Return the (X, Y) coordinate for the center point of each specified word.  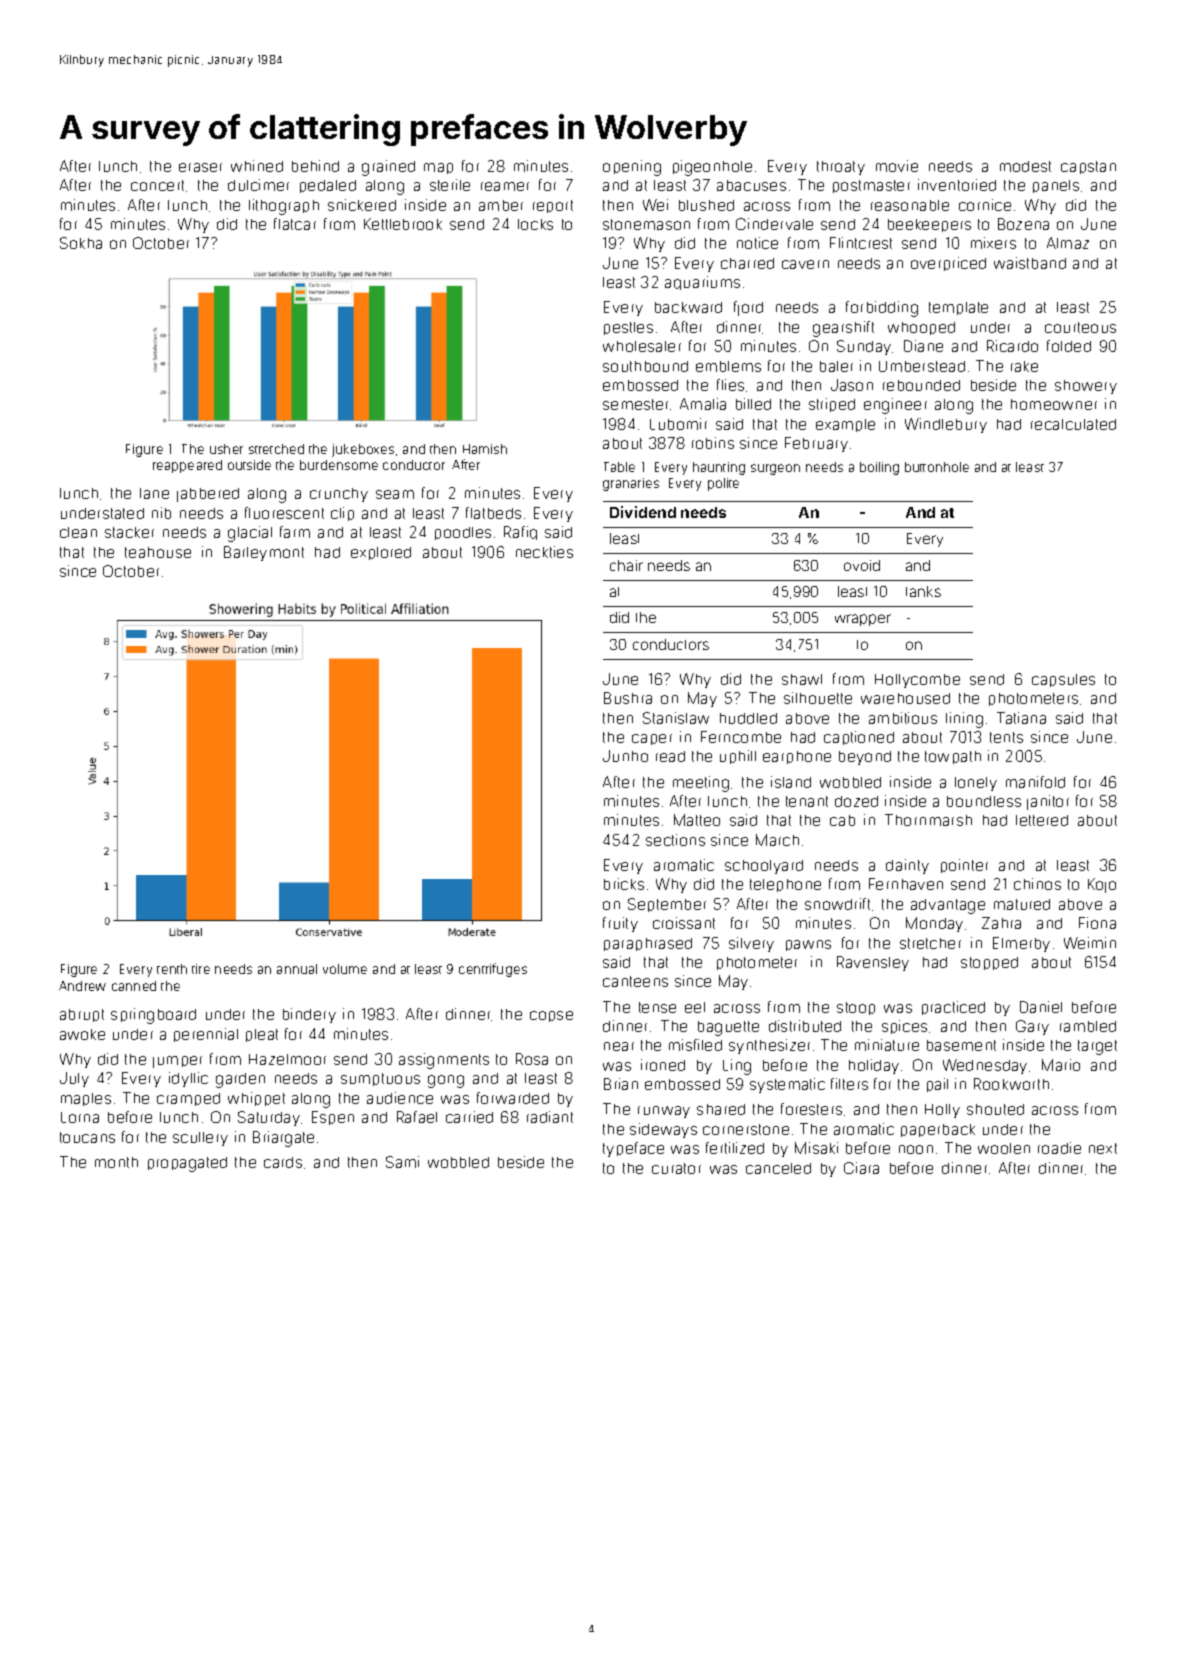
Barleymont (264, 553)
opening (632, 168)
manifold (1035, 782)
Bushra (628, 698)
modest (1025, 166)
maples (86, 1099)
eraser (200, 167)
